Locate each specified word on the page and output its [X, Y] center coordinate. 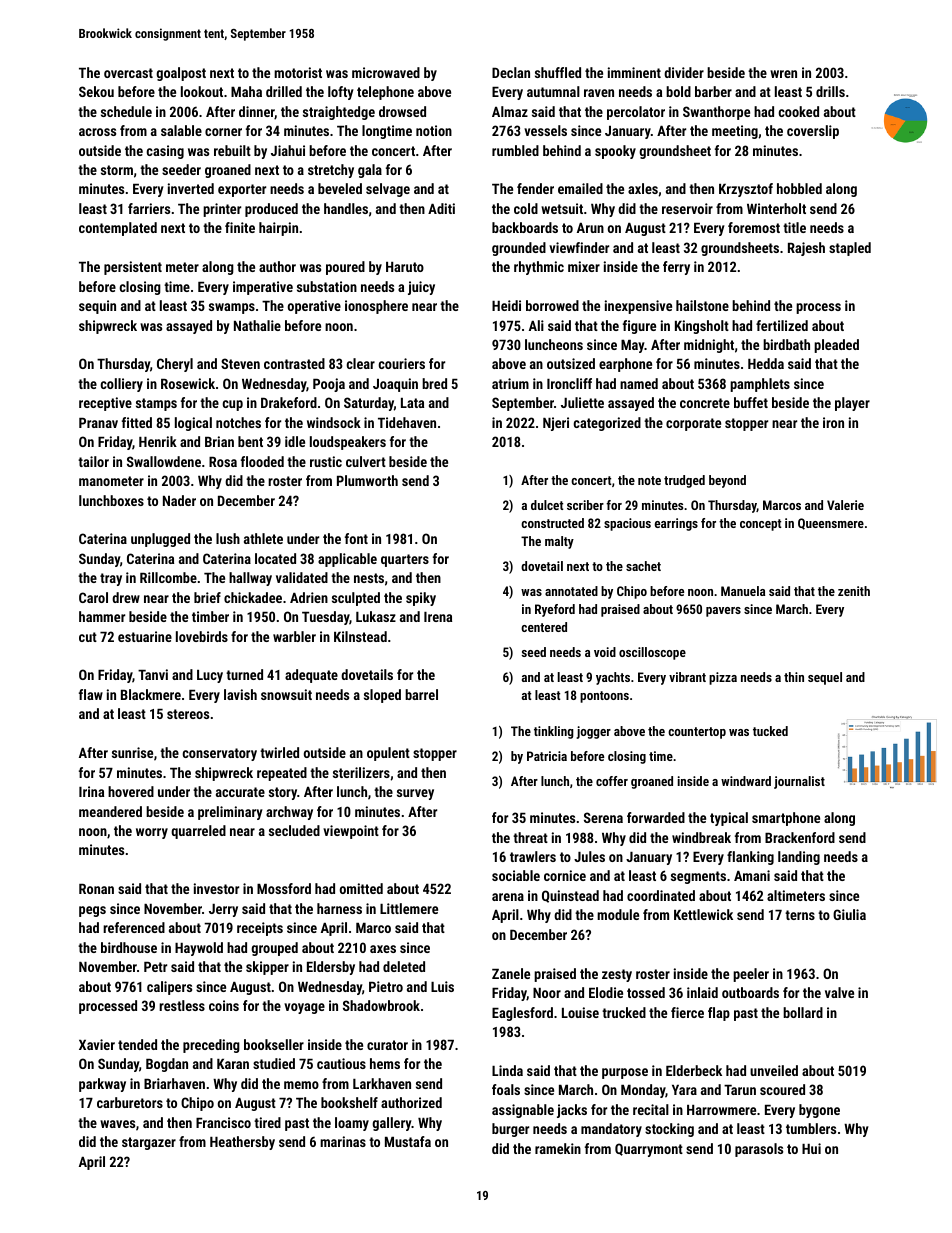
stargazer [149, 1143]
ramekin [558, 1148]
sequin [97, 307]
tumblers [811, 1128]
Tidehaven [407, 422]
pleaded [836, 346]
